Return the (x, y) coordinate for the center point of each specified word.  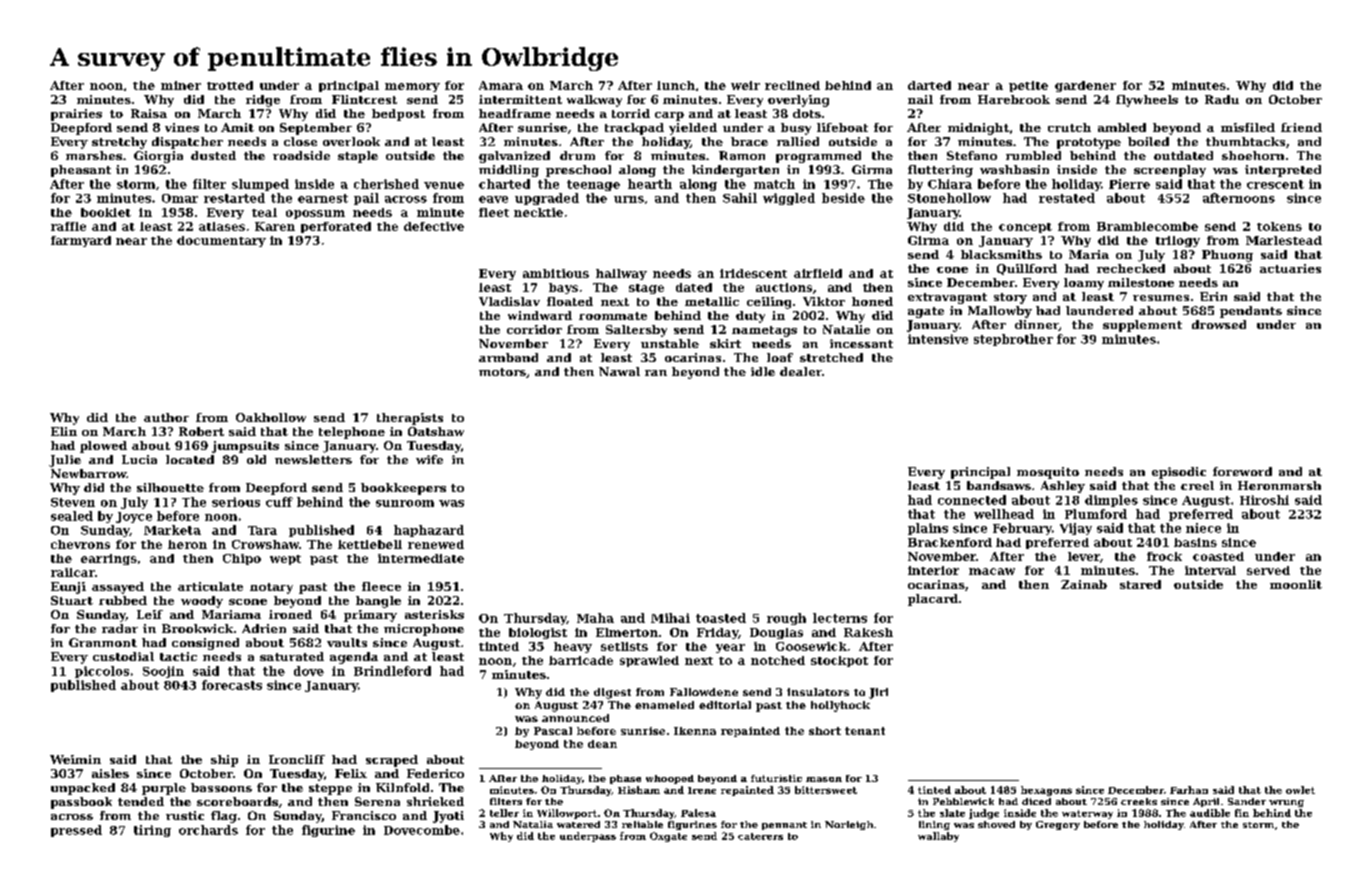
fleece (381, 586)
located (190, 459)
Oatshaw (436, 431)
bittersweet (826, 790)
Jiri (878, 693)
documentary (221, 241)
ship (224, 761)
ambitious (556, 273)
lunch (676, 85)
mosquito (1048, 473)
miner (181, 85)
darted (929, 85)
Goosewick (811, 646)
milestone (1141, 282)
